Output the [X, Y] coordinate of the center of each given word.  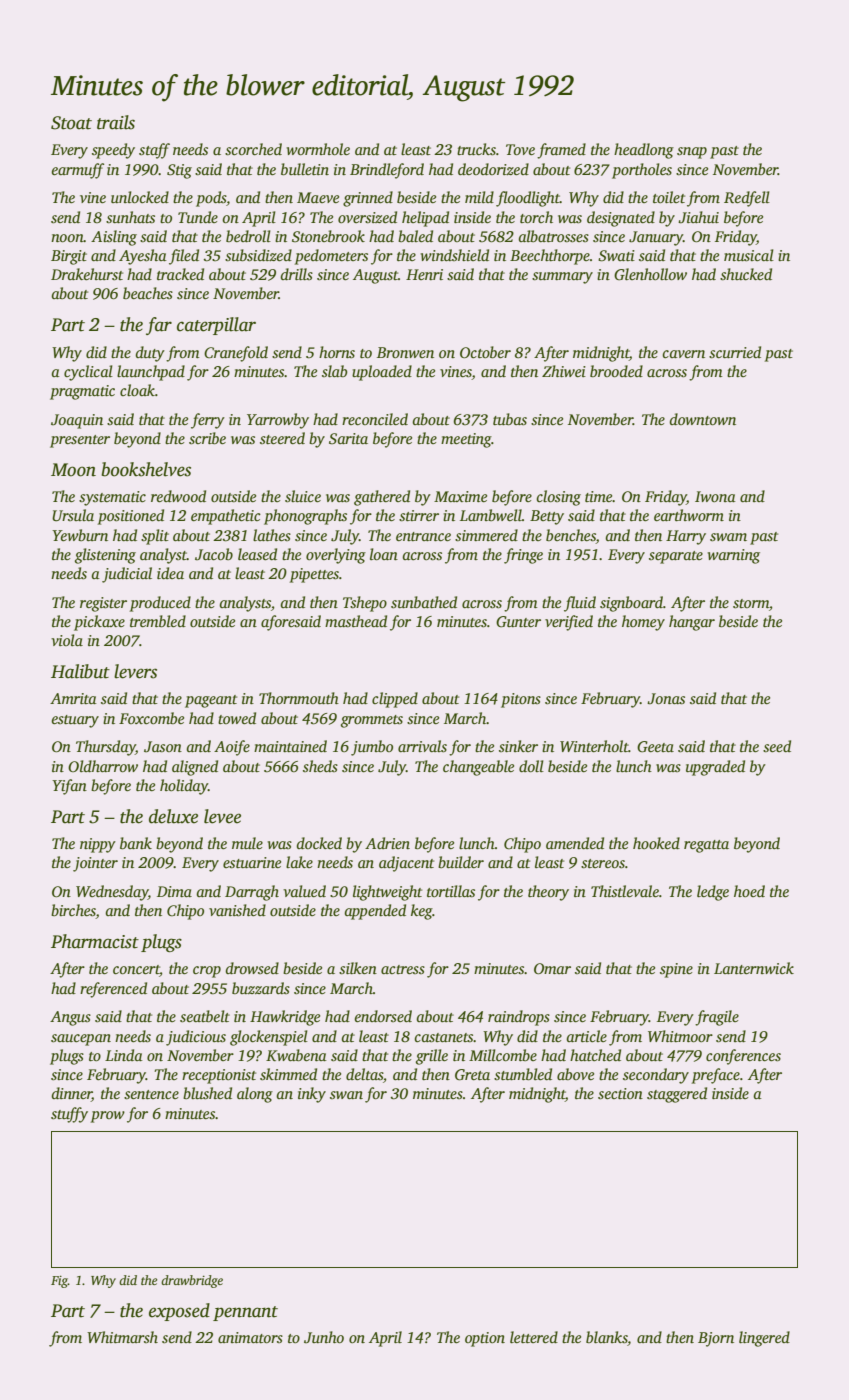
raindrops [519, 1018]
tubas [510, 419]
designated [621, 219]
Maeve [318, 197]
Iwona [715, 496]
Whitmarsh [122, 1337]
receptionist [219, 1076]
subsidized [258, 255]
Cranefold [236, 354]
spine [676, 970]
